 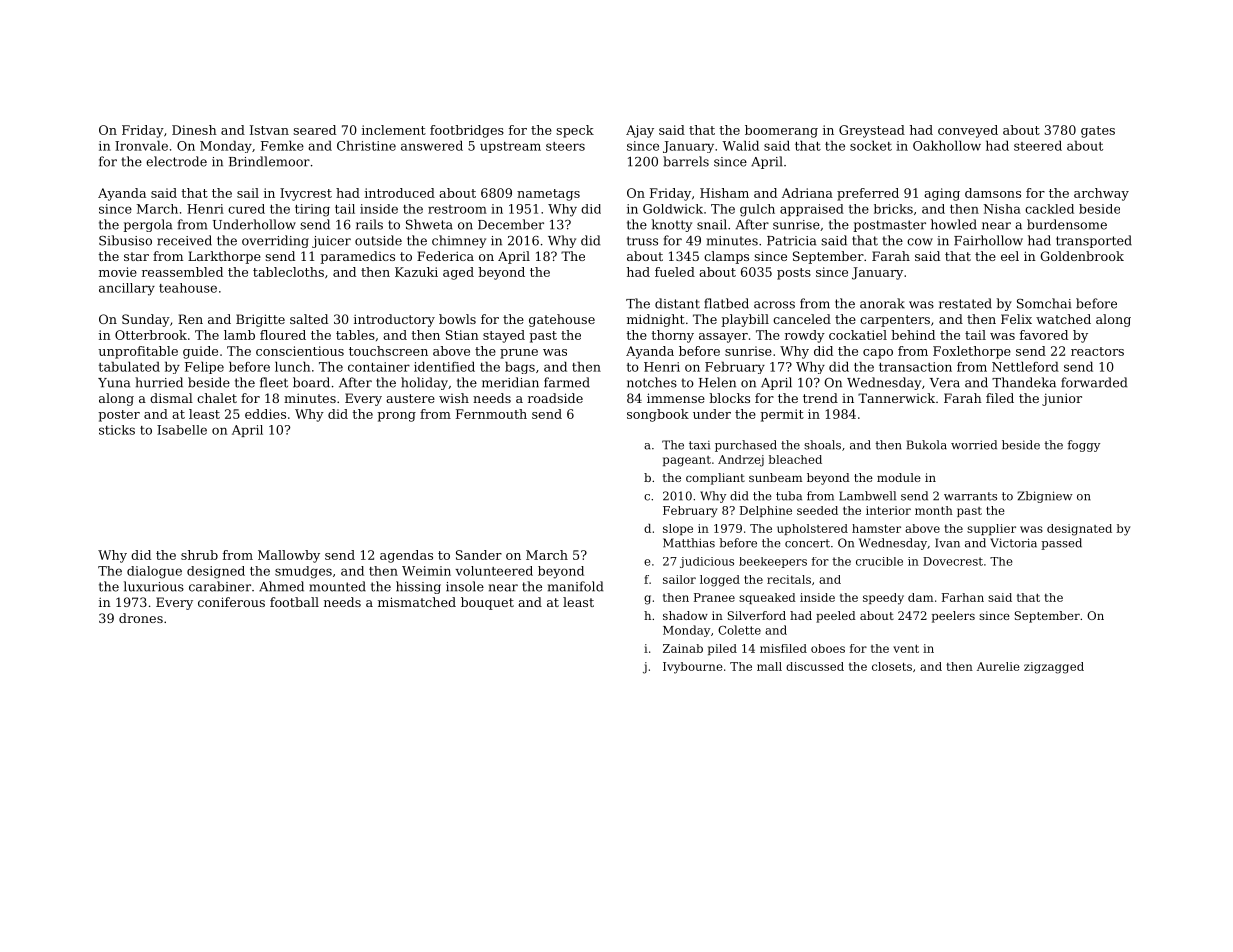 I want to click on interior, so click(x=888, y=510).
